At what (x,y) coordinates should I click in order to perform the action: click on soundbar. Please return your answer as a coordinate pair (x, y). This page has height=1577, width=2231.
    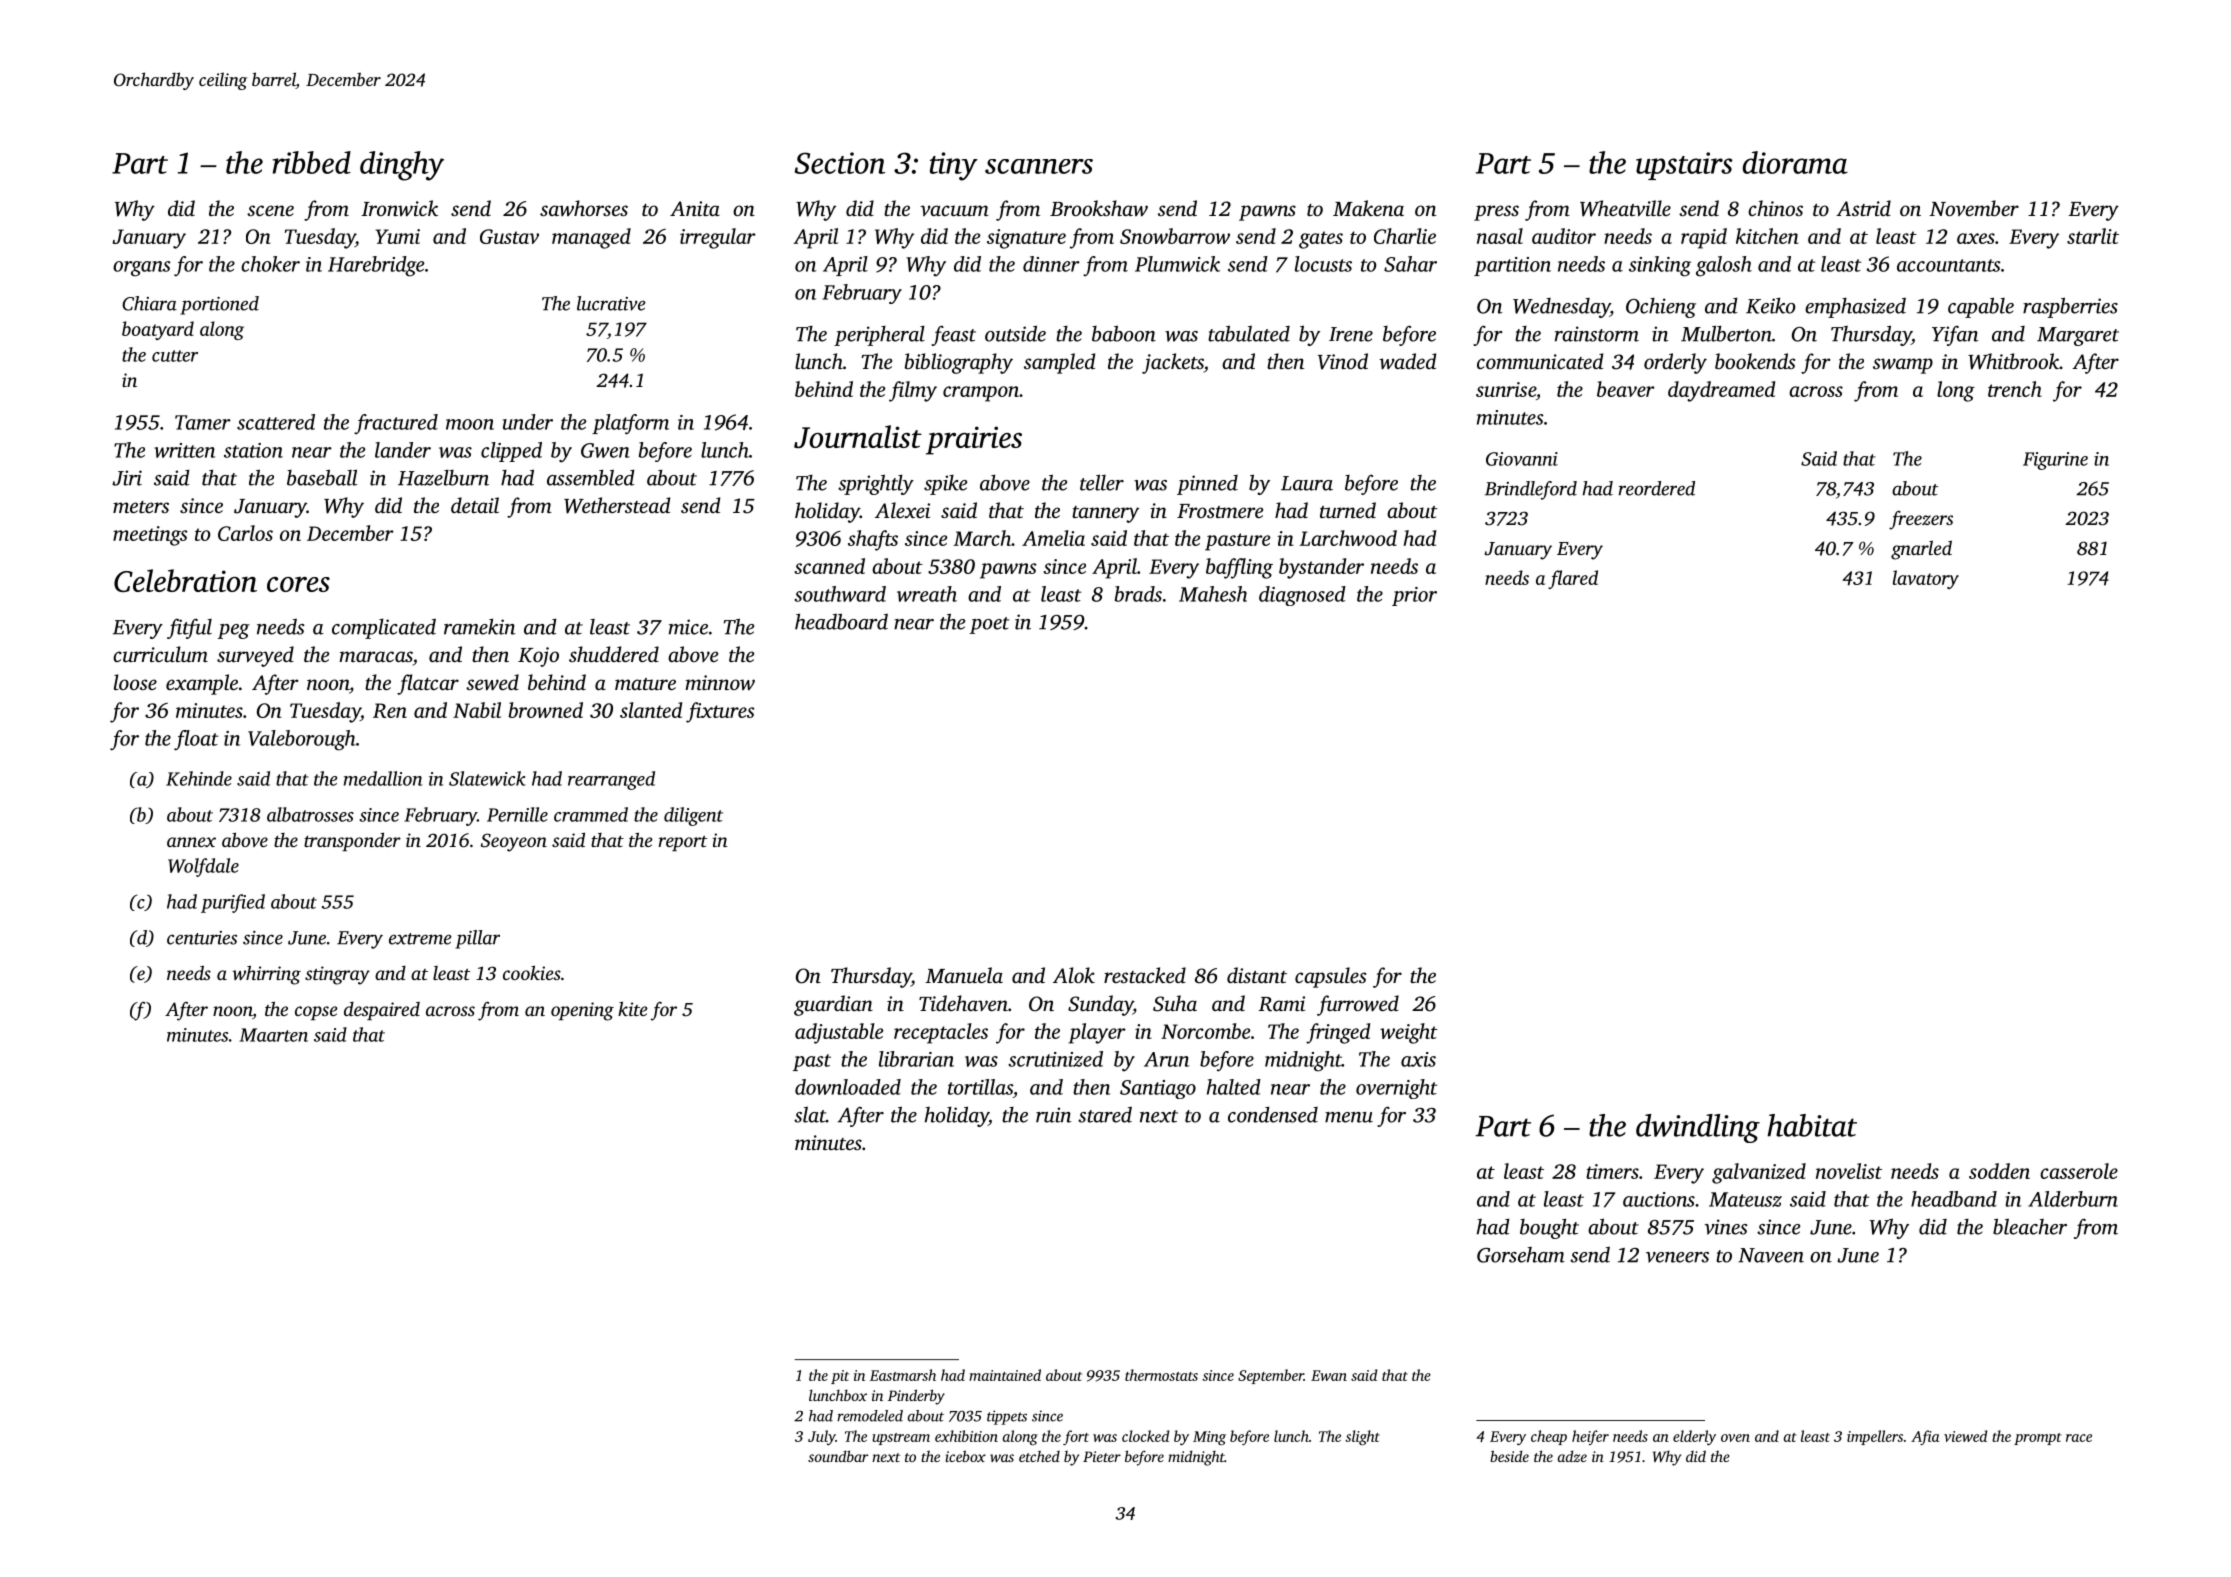
    Looking at the image, I should click on (838, 1456).
